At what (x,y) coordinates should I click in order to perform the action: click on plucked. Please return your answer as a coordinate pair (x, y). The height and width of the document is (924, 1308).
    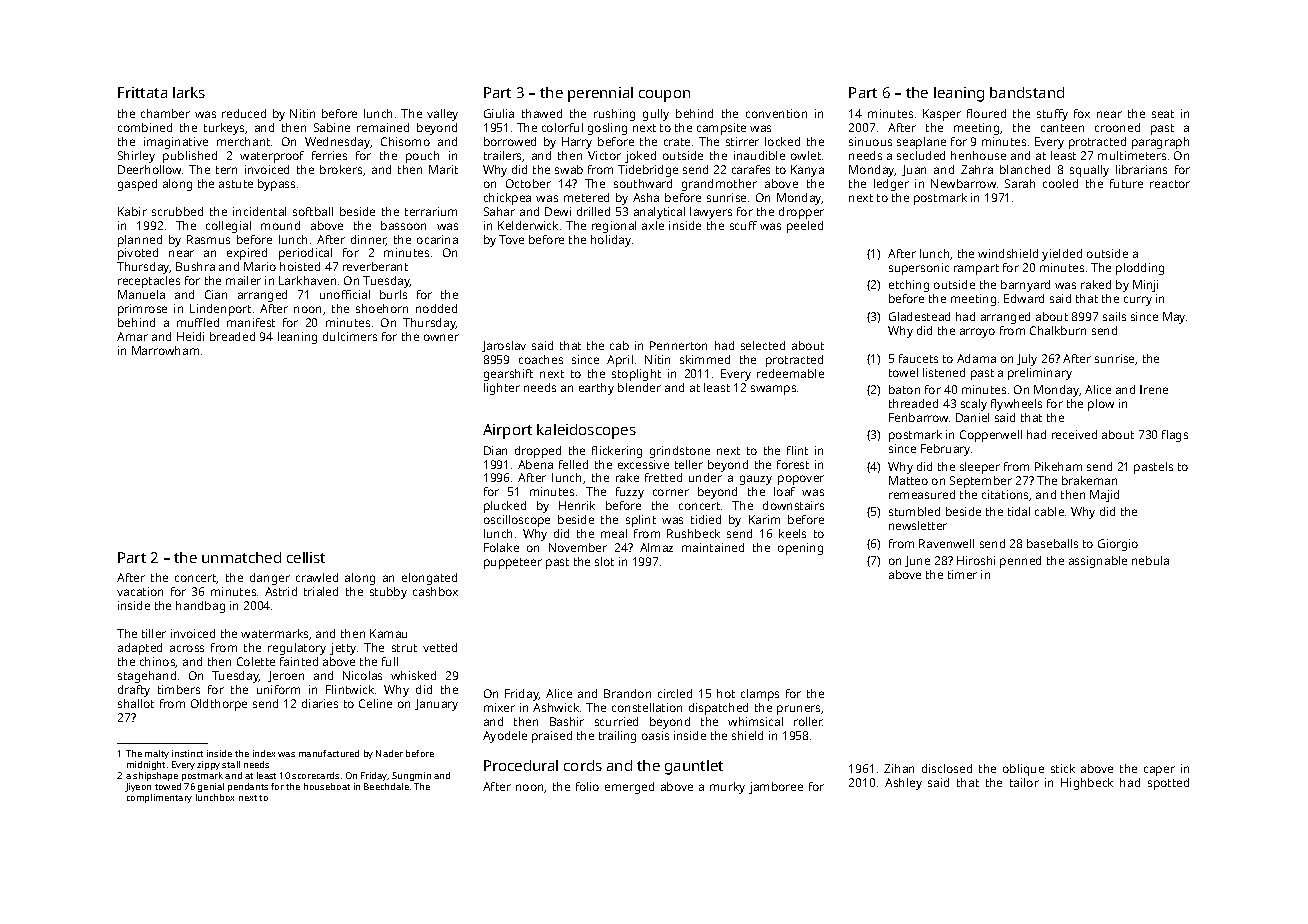
    Looking at the image, I should click on (505, 507).
